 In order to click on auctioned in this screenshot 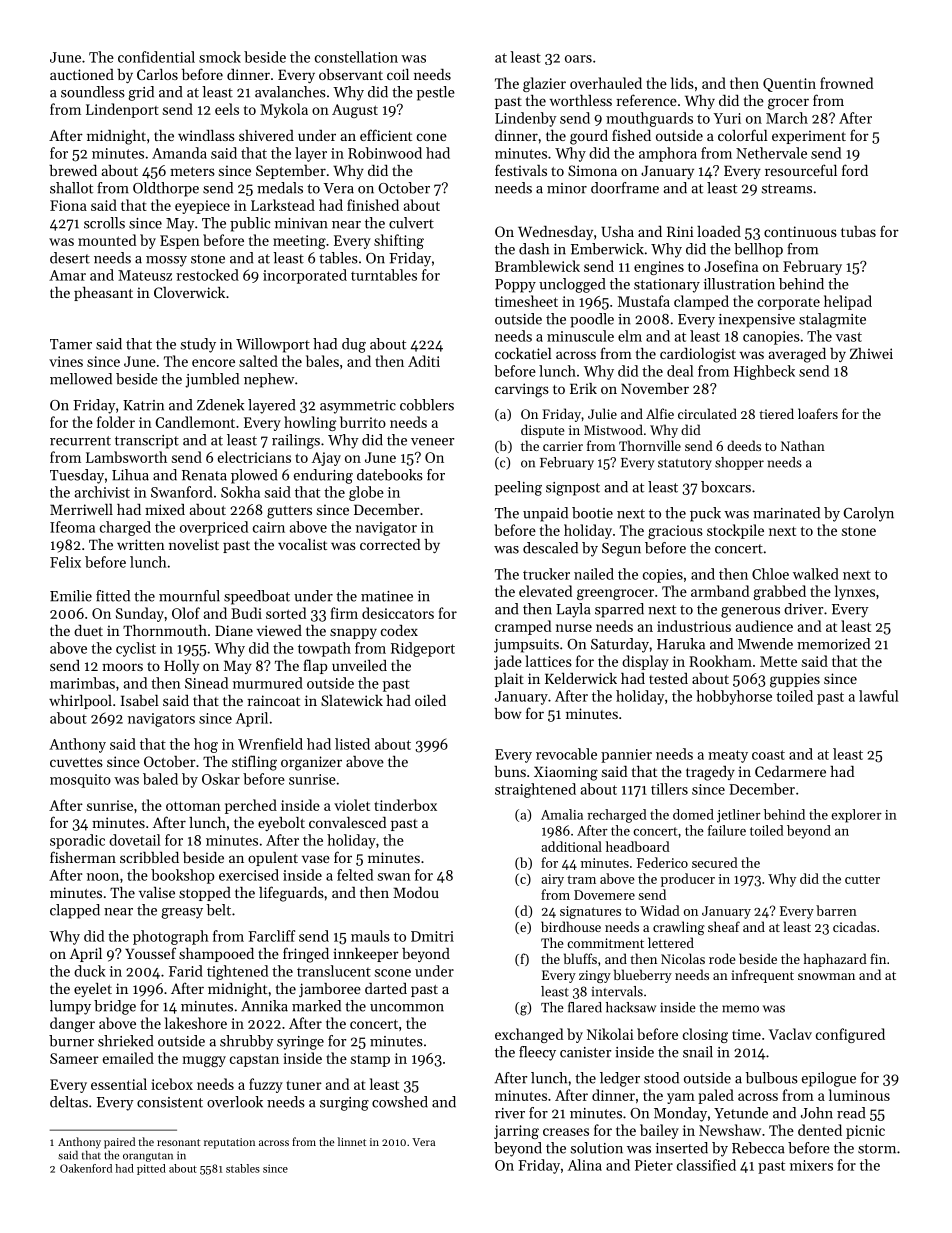, I will do `click(82, 74)`.
